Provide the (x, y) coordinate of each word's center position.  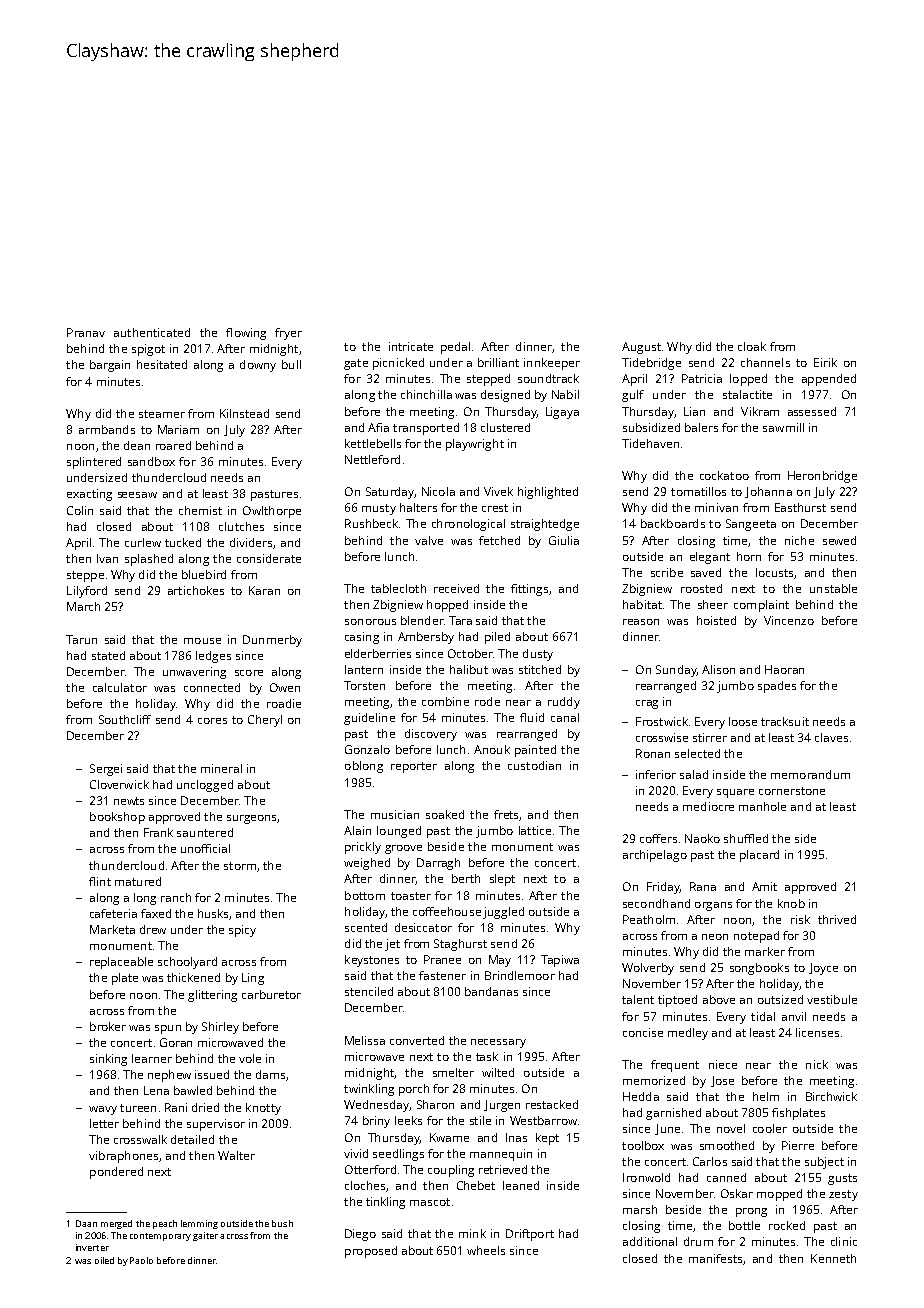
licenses (817, 1032)
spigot (148, 350)
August (641, 348)
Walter (236, 1155)
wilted (498, 1072)
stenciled (369, 991)
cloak (752, 346)
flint (100, 881)
